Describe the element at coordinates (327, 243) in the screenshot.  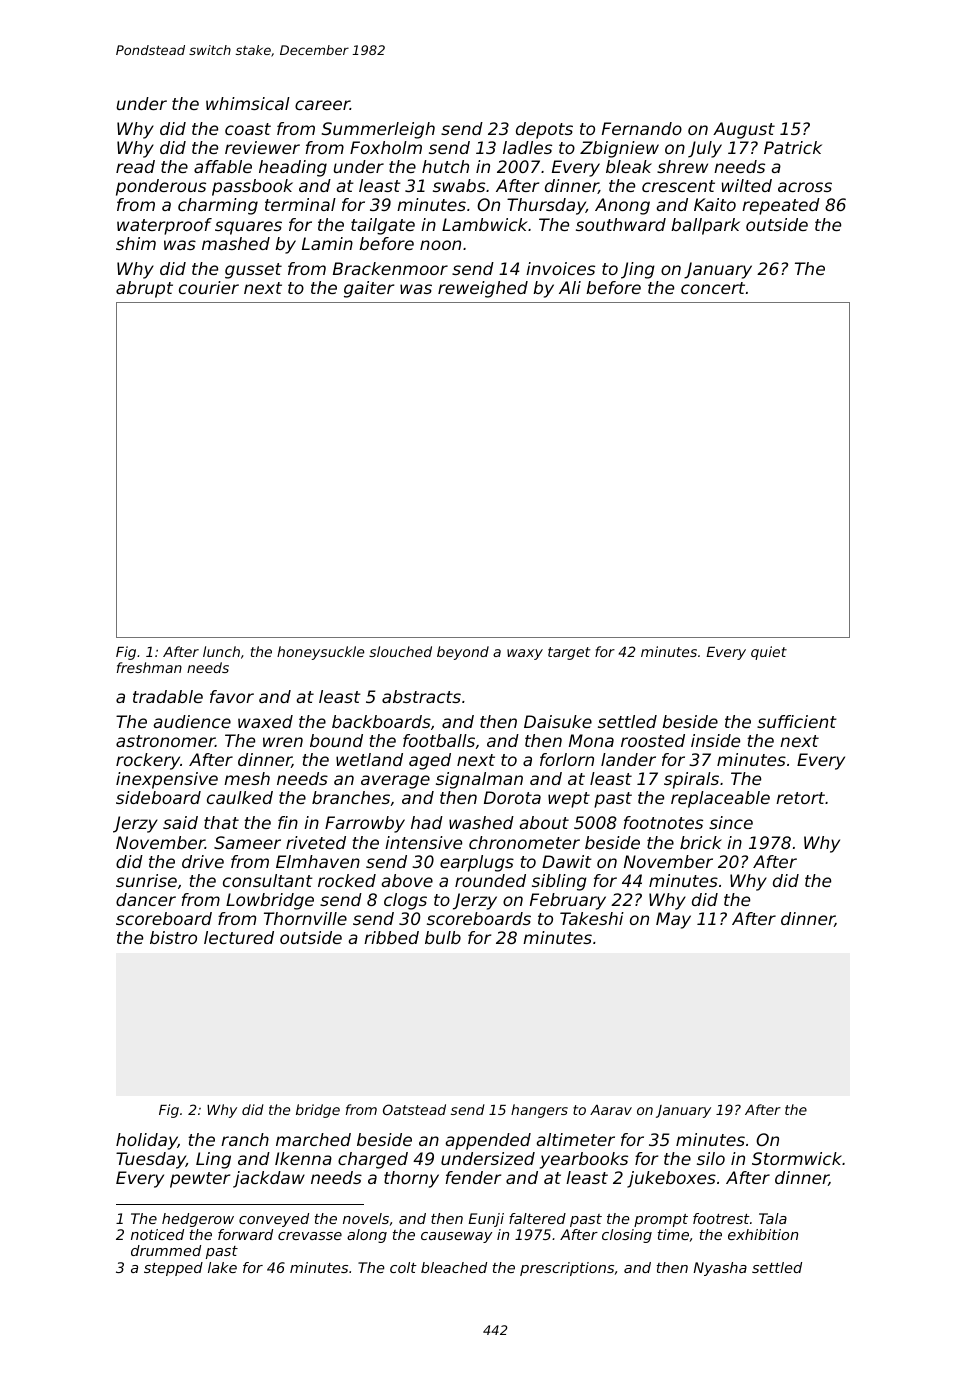
I see `Lamin` at that location.
